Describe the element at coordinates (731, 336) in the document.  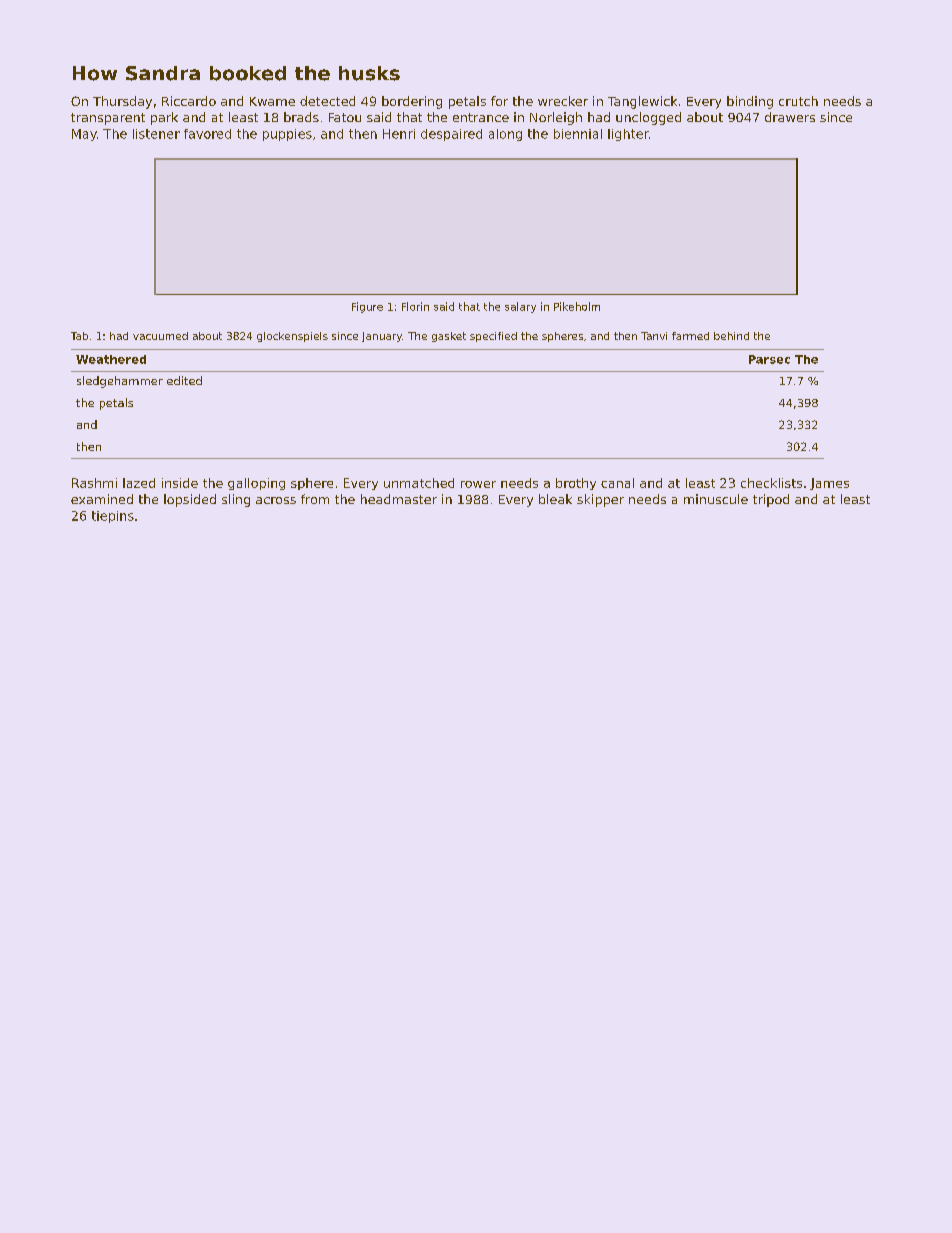
I see `behind` at that location.
